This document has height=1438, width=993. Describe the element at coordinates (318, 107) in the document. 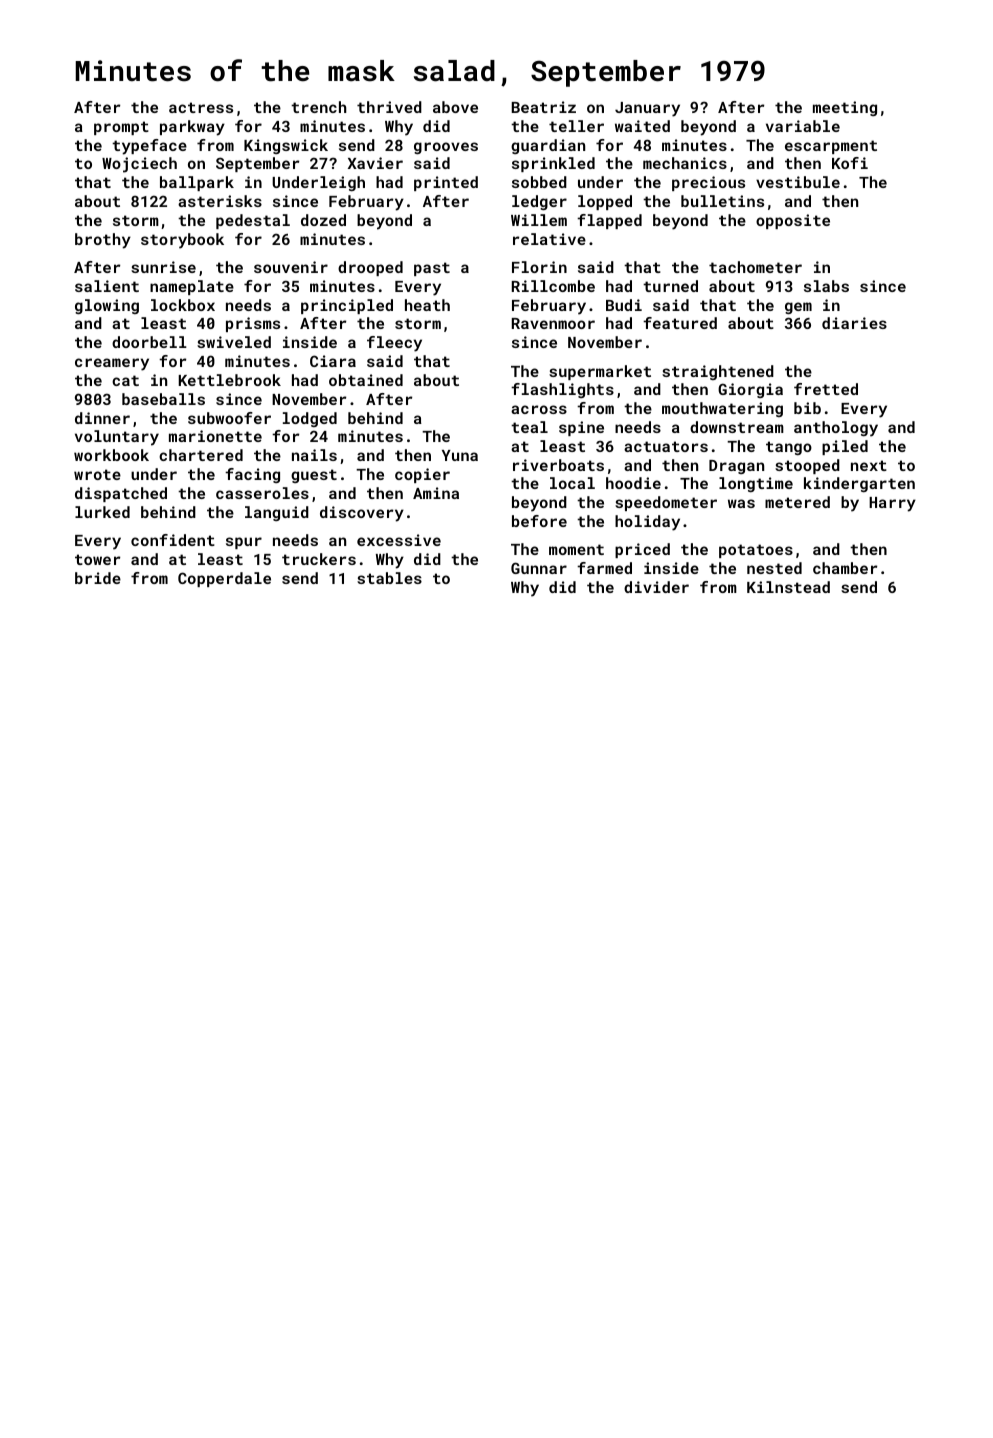

I see `trench` at that location.
